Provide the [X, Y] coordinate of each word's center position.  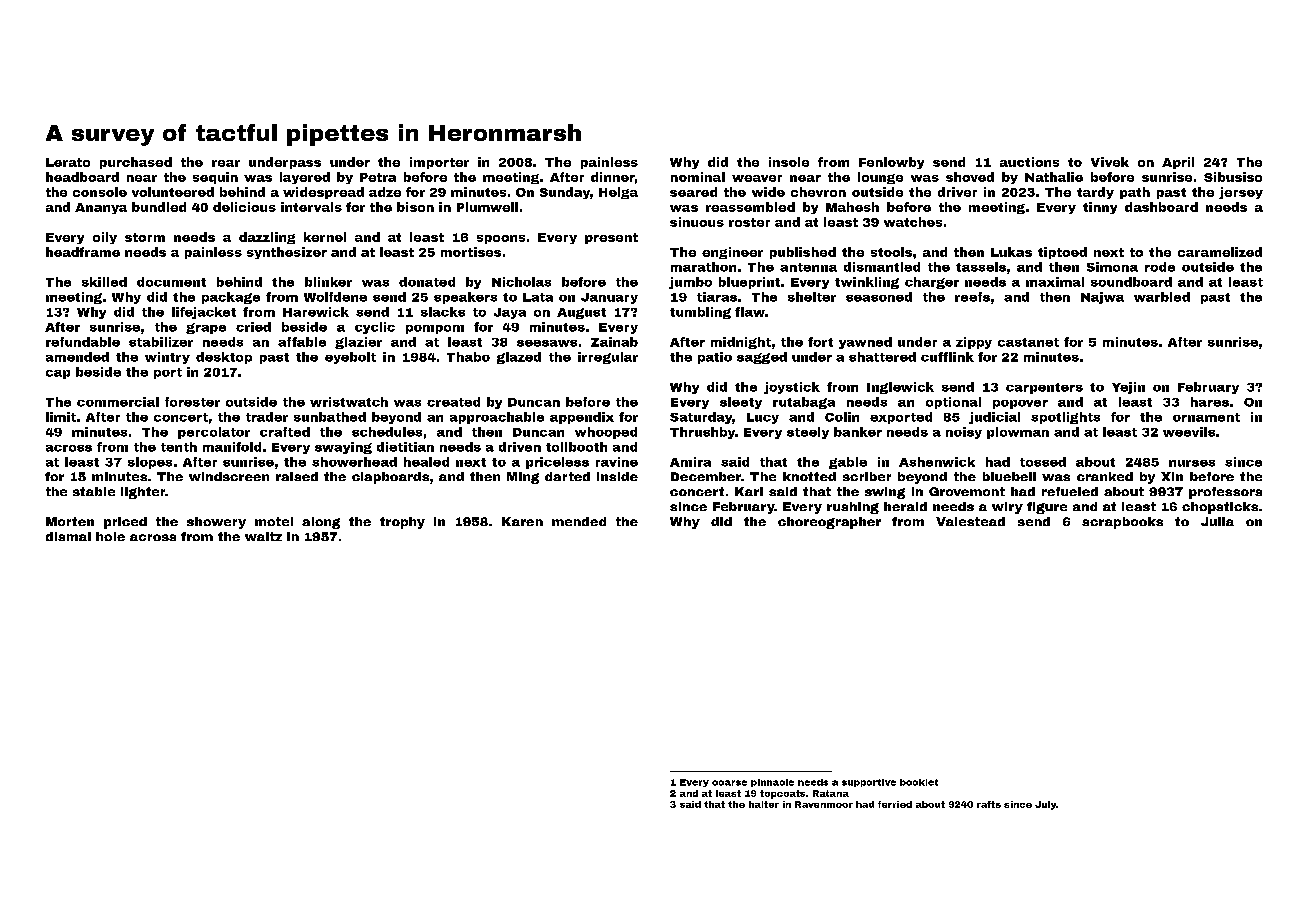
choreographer [829, 523]
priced [125, 523]
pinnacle [772, 783]
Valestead [970, 521]
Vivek [1110, 162]
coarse [729, 783]
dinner [613, 177]
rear [226, 163]
